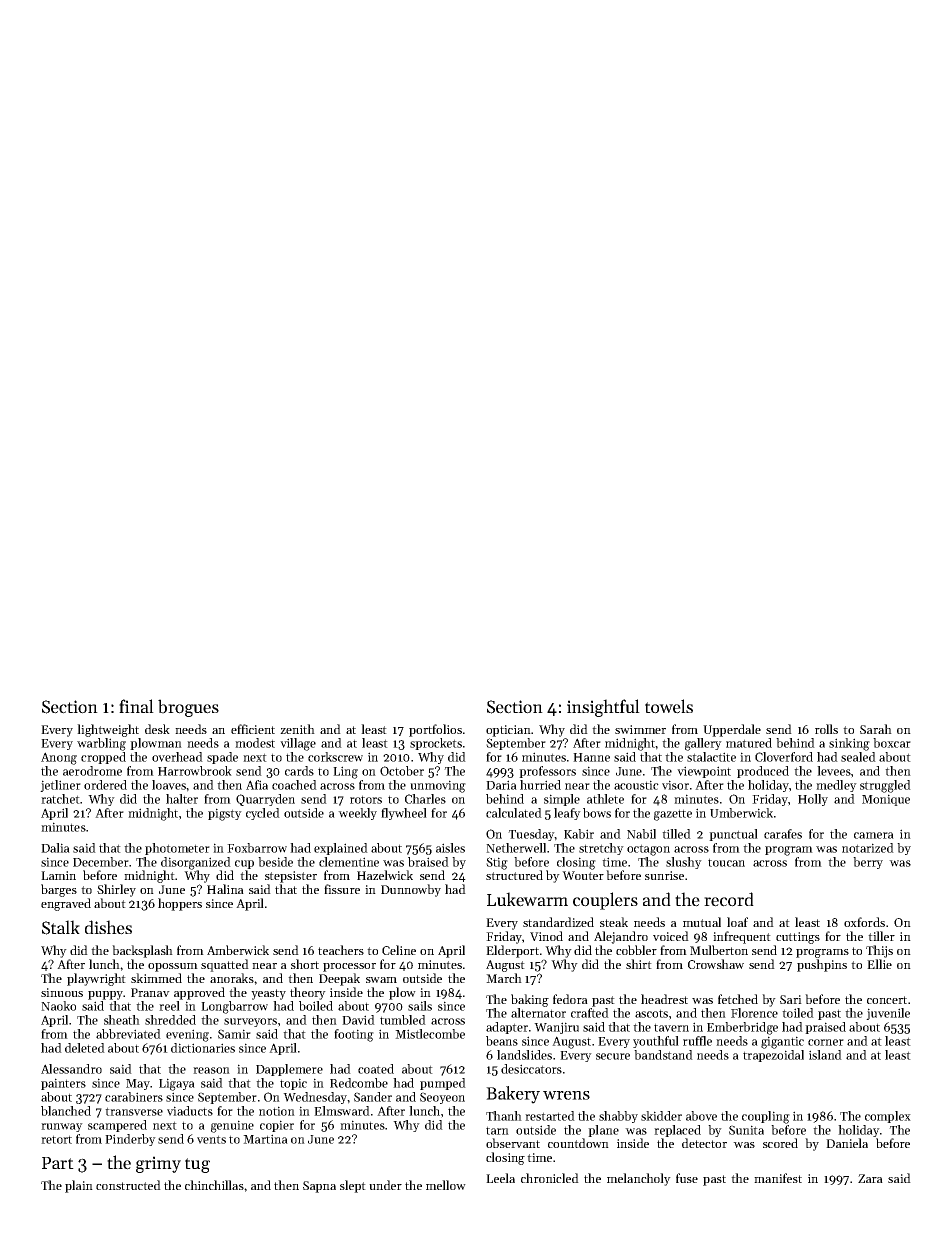 This image has width=952, height=1233. I want to click on standardized, so click(558, 922).
